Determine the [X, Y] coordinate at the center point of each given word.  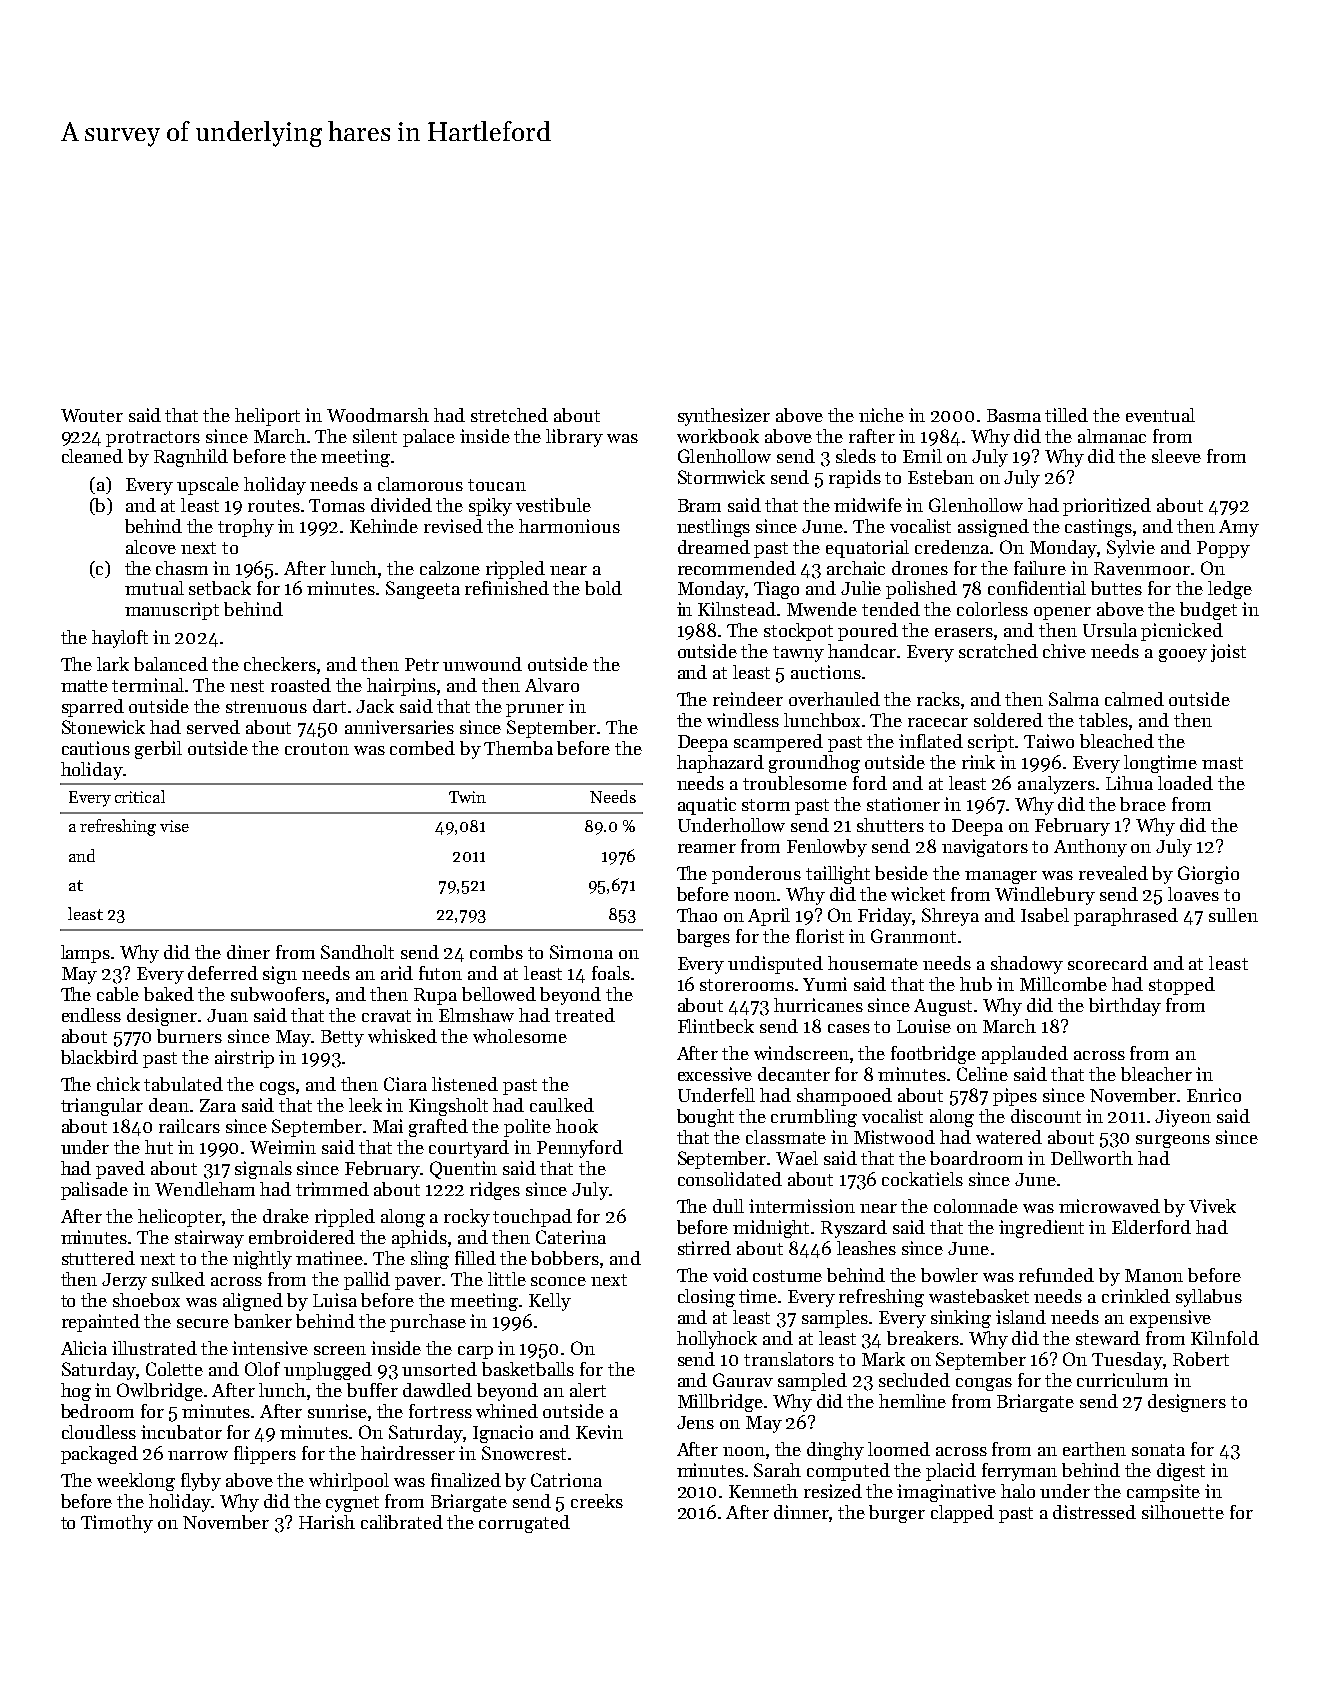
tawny [798, 654]
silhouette [1183, 1512]
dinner [802, 1513]
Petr [422, 664]
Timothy [117, 1524]
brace [1143, 804]
